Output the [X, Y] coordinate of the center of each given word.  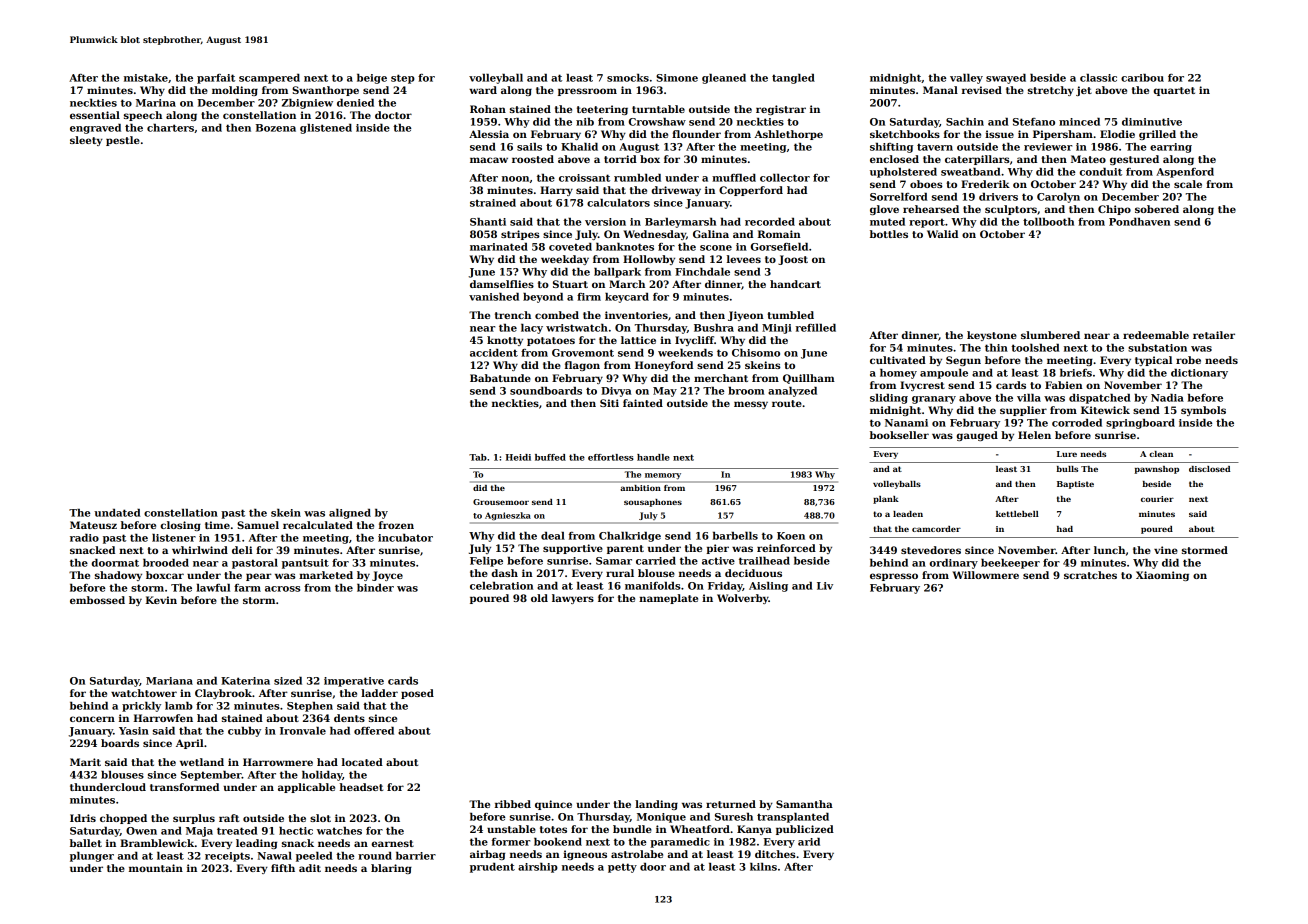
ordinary [954, 564]
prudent [492, 868]
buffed [550, 457]
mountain [156, 868]
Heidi [518, 457]
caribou [1142, 78]
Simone [677, 78]
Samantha [804, 804]
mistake [146, 78]
